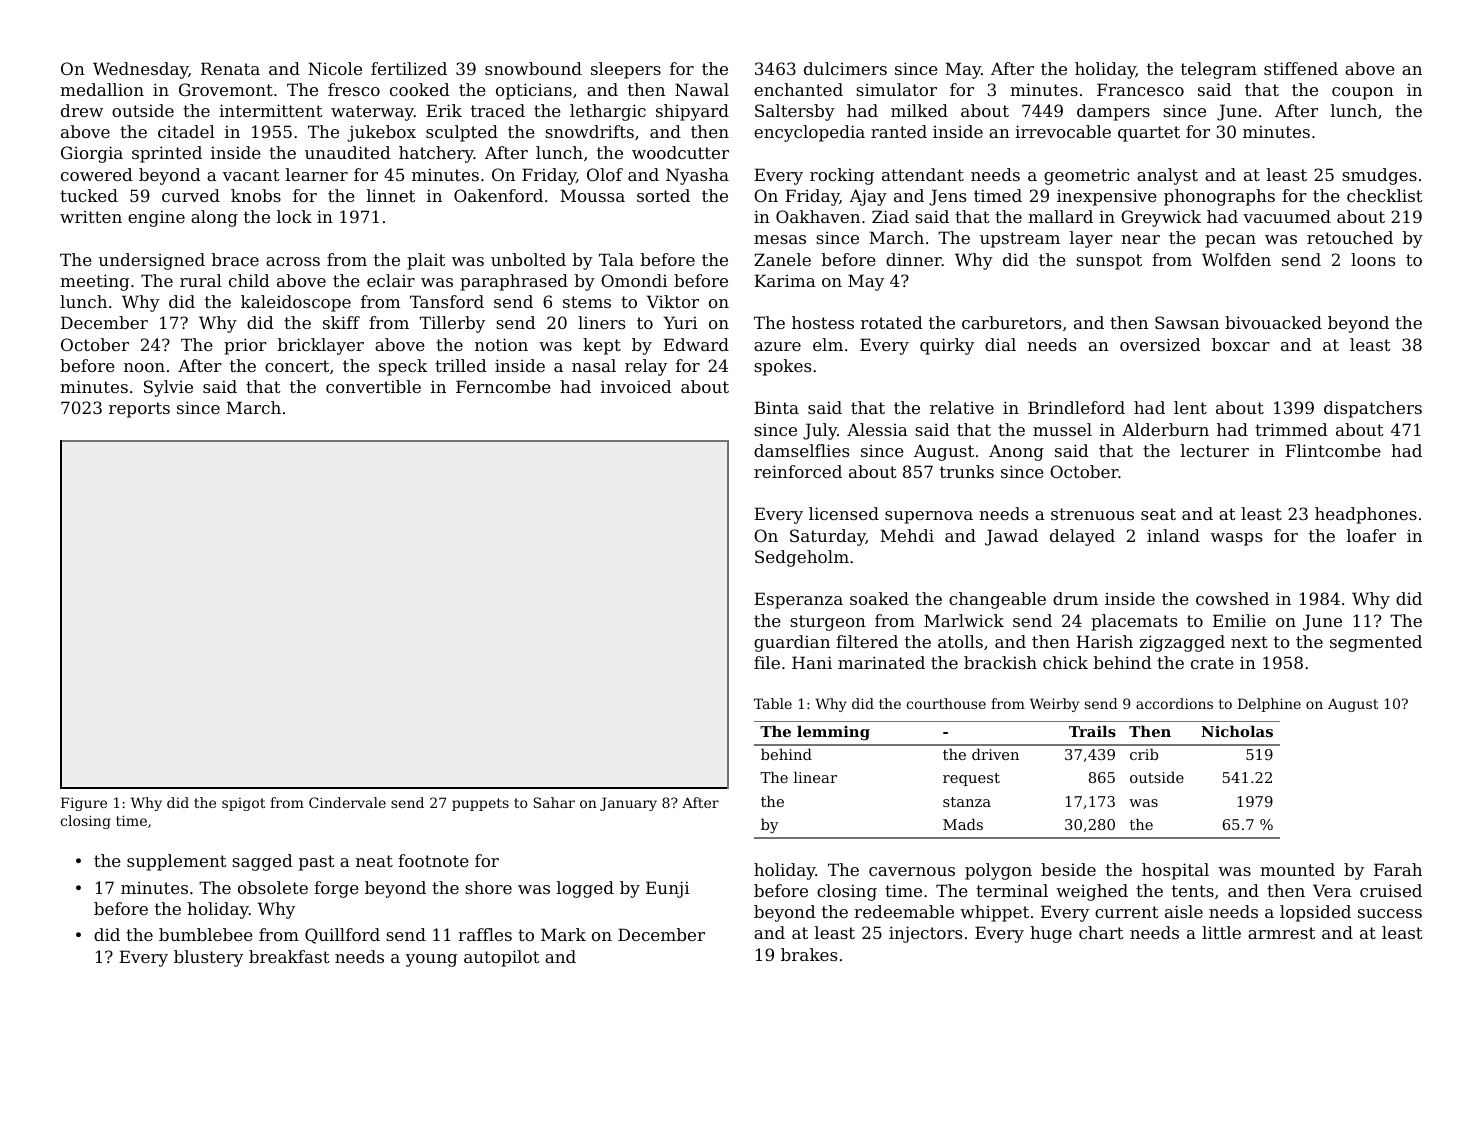 This image has height=1146, width=1483. Describe the element at coordinates (139, 410) in the image. I see `reports` at that location.
